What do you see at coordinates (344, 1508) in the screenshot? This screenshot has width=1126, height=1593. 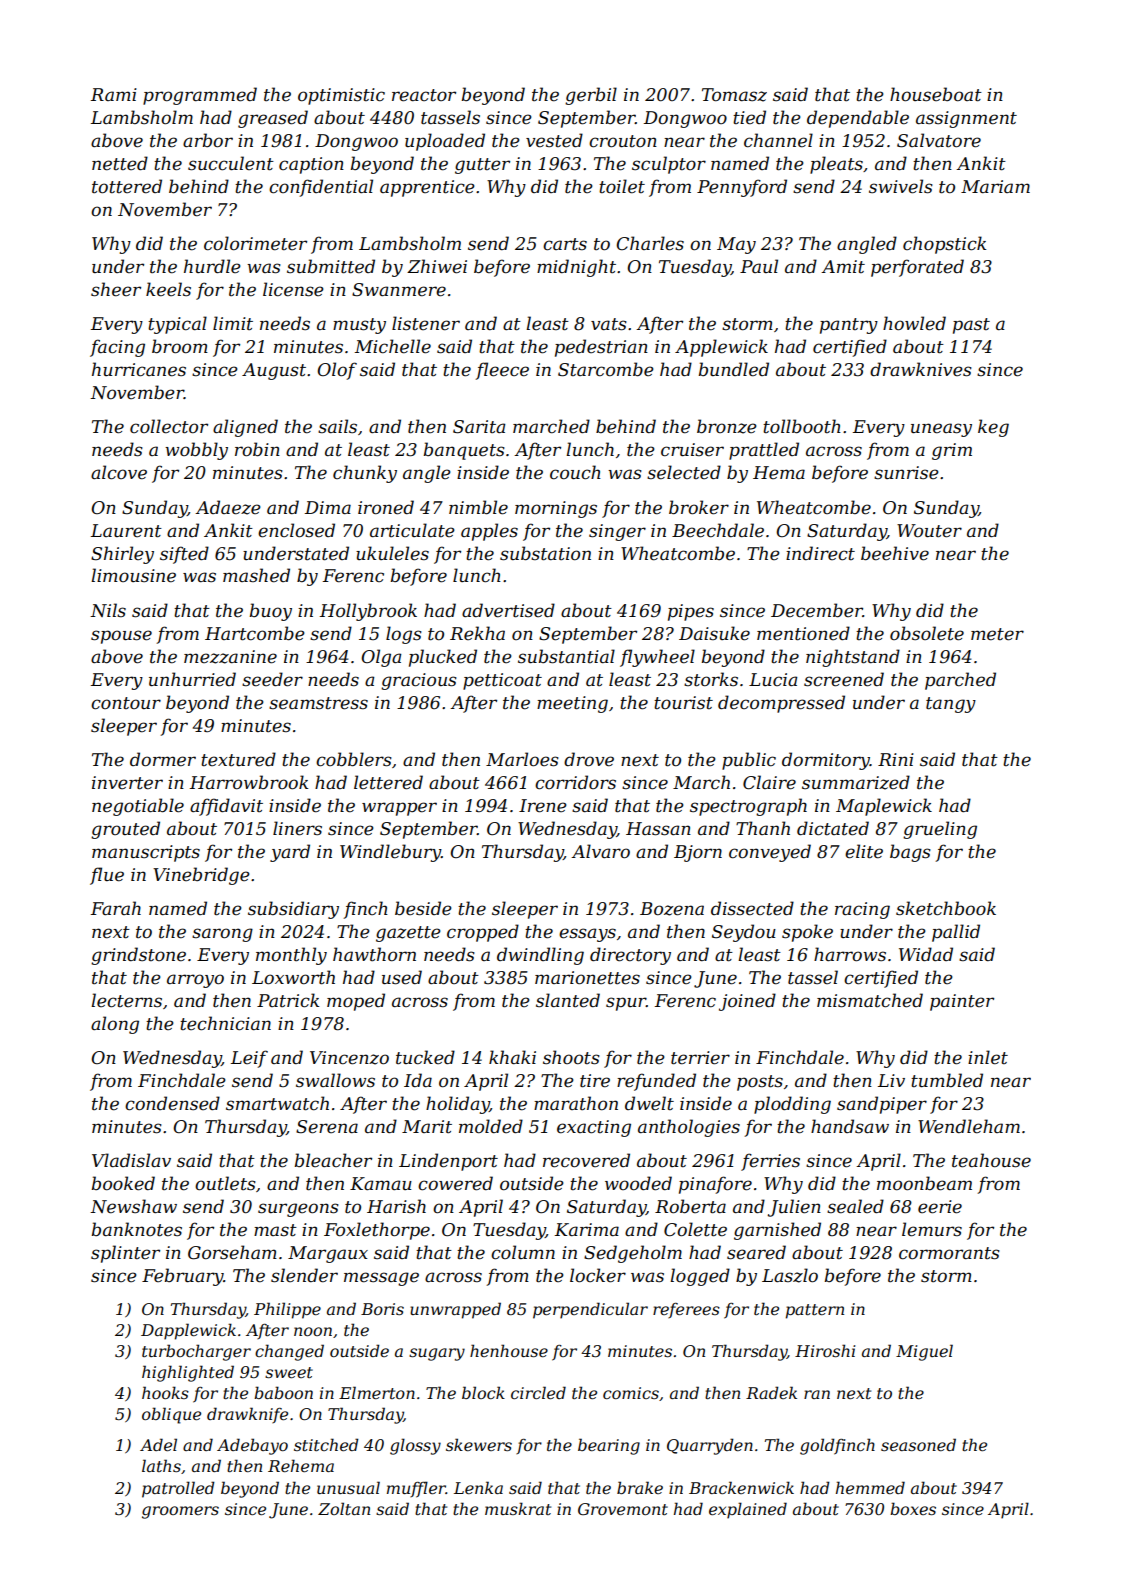 I see `Zoltan` at bounding box center [344, 1508].
